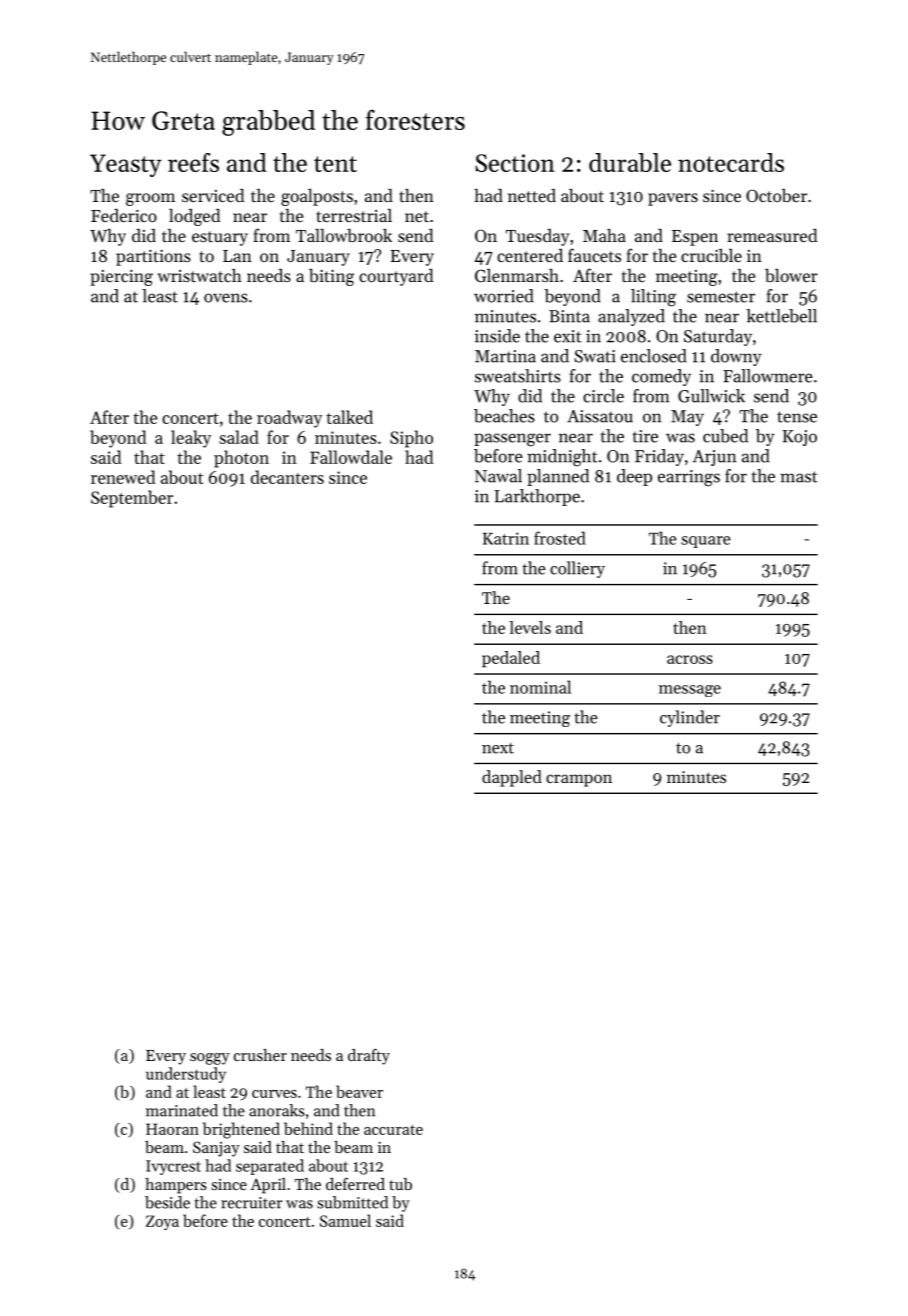 This image has width=908, height=1316. Describe the element at coordinates (504, 416) in the image. I see `beaches` at that location.
